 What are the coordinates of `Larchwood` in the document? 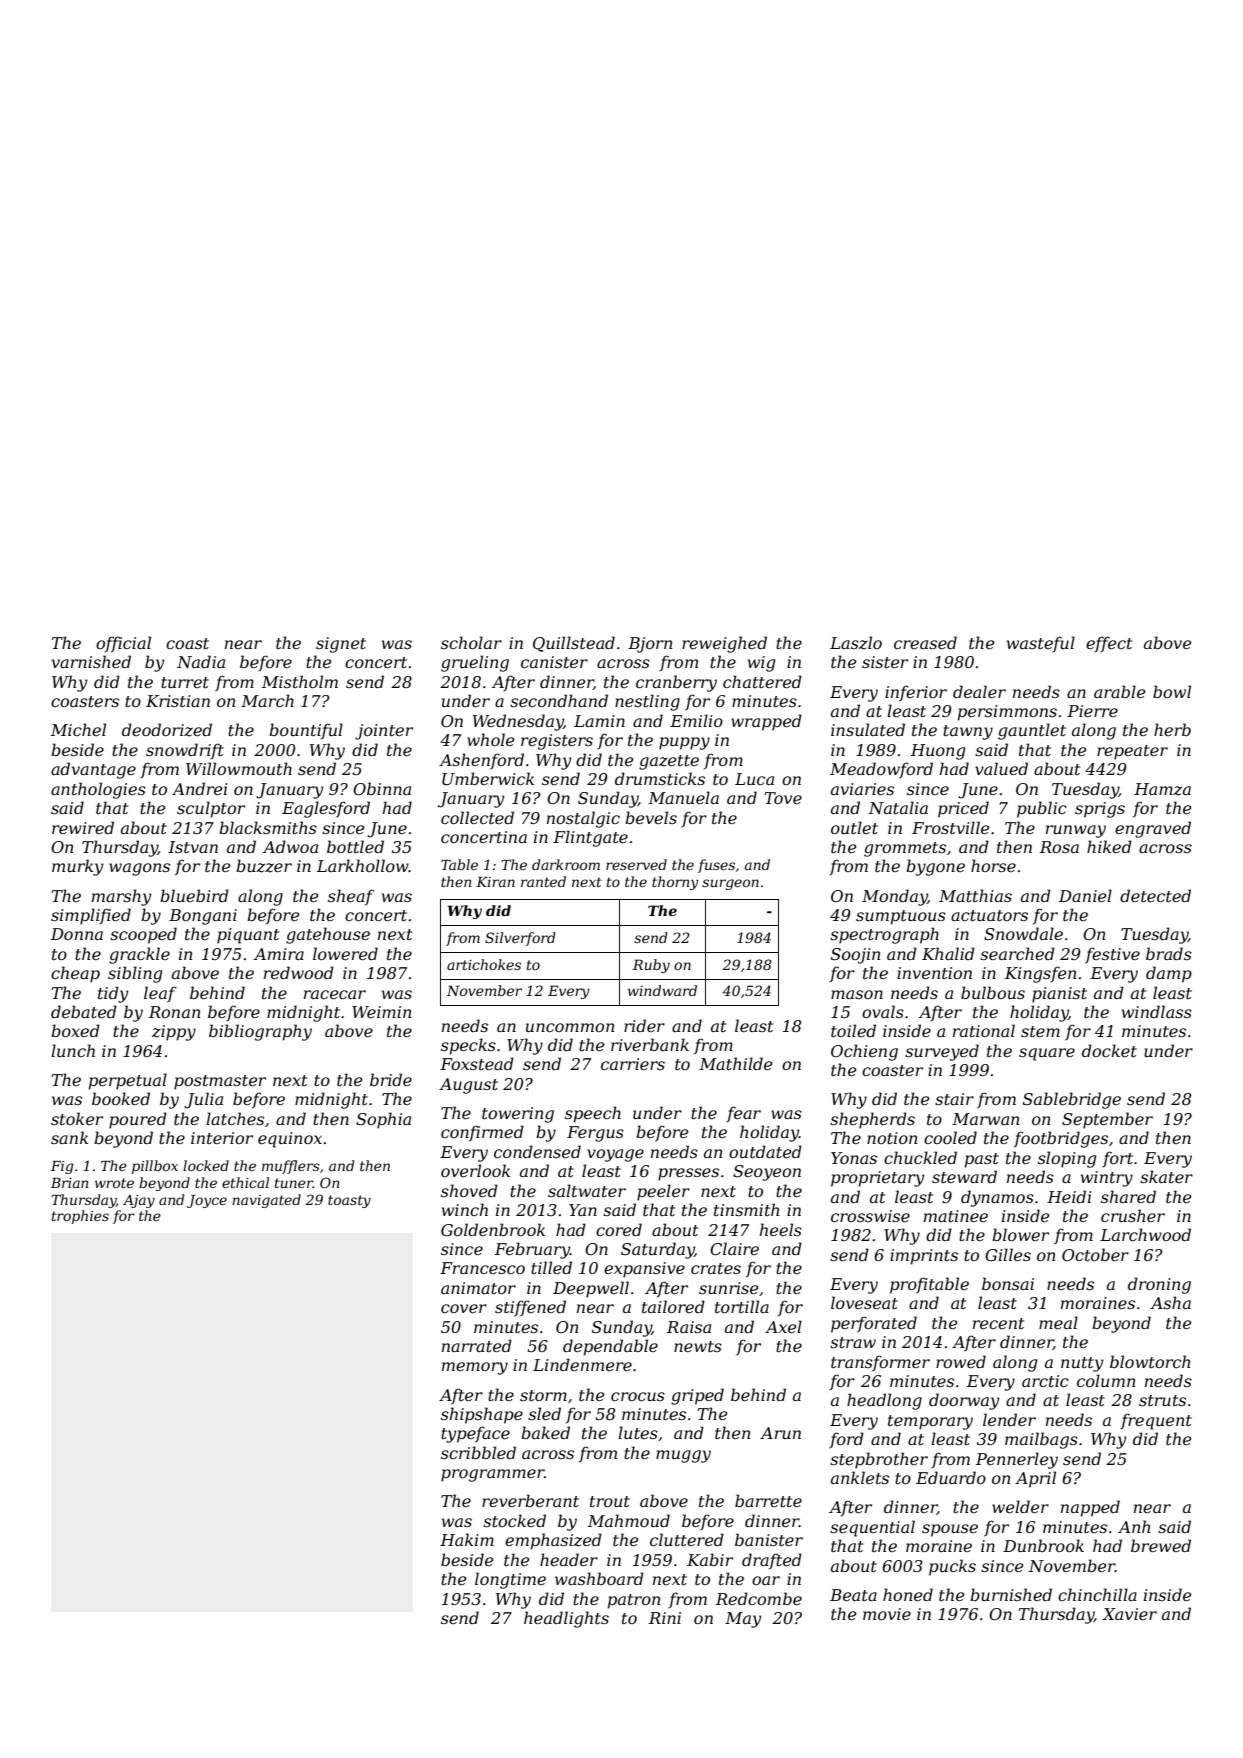 It's located at (1145, 1234).
